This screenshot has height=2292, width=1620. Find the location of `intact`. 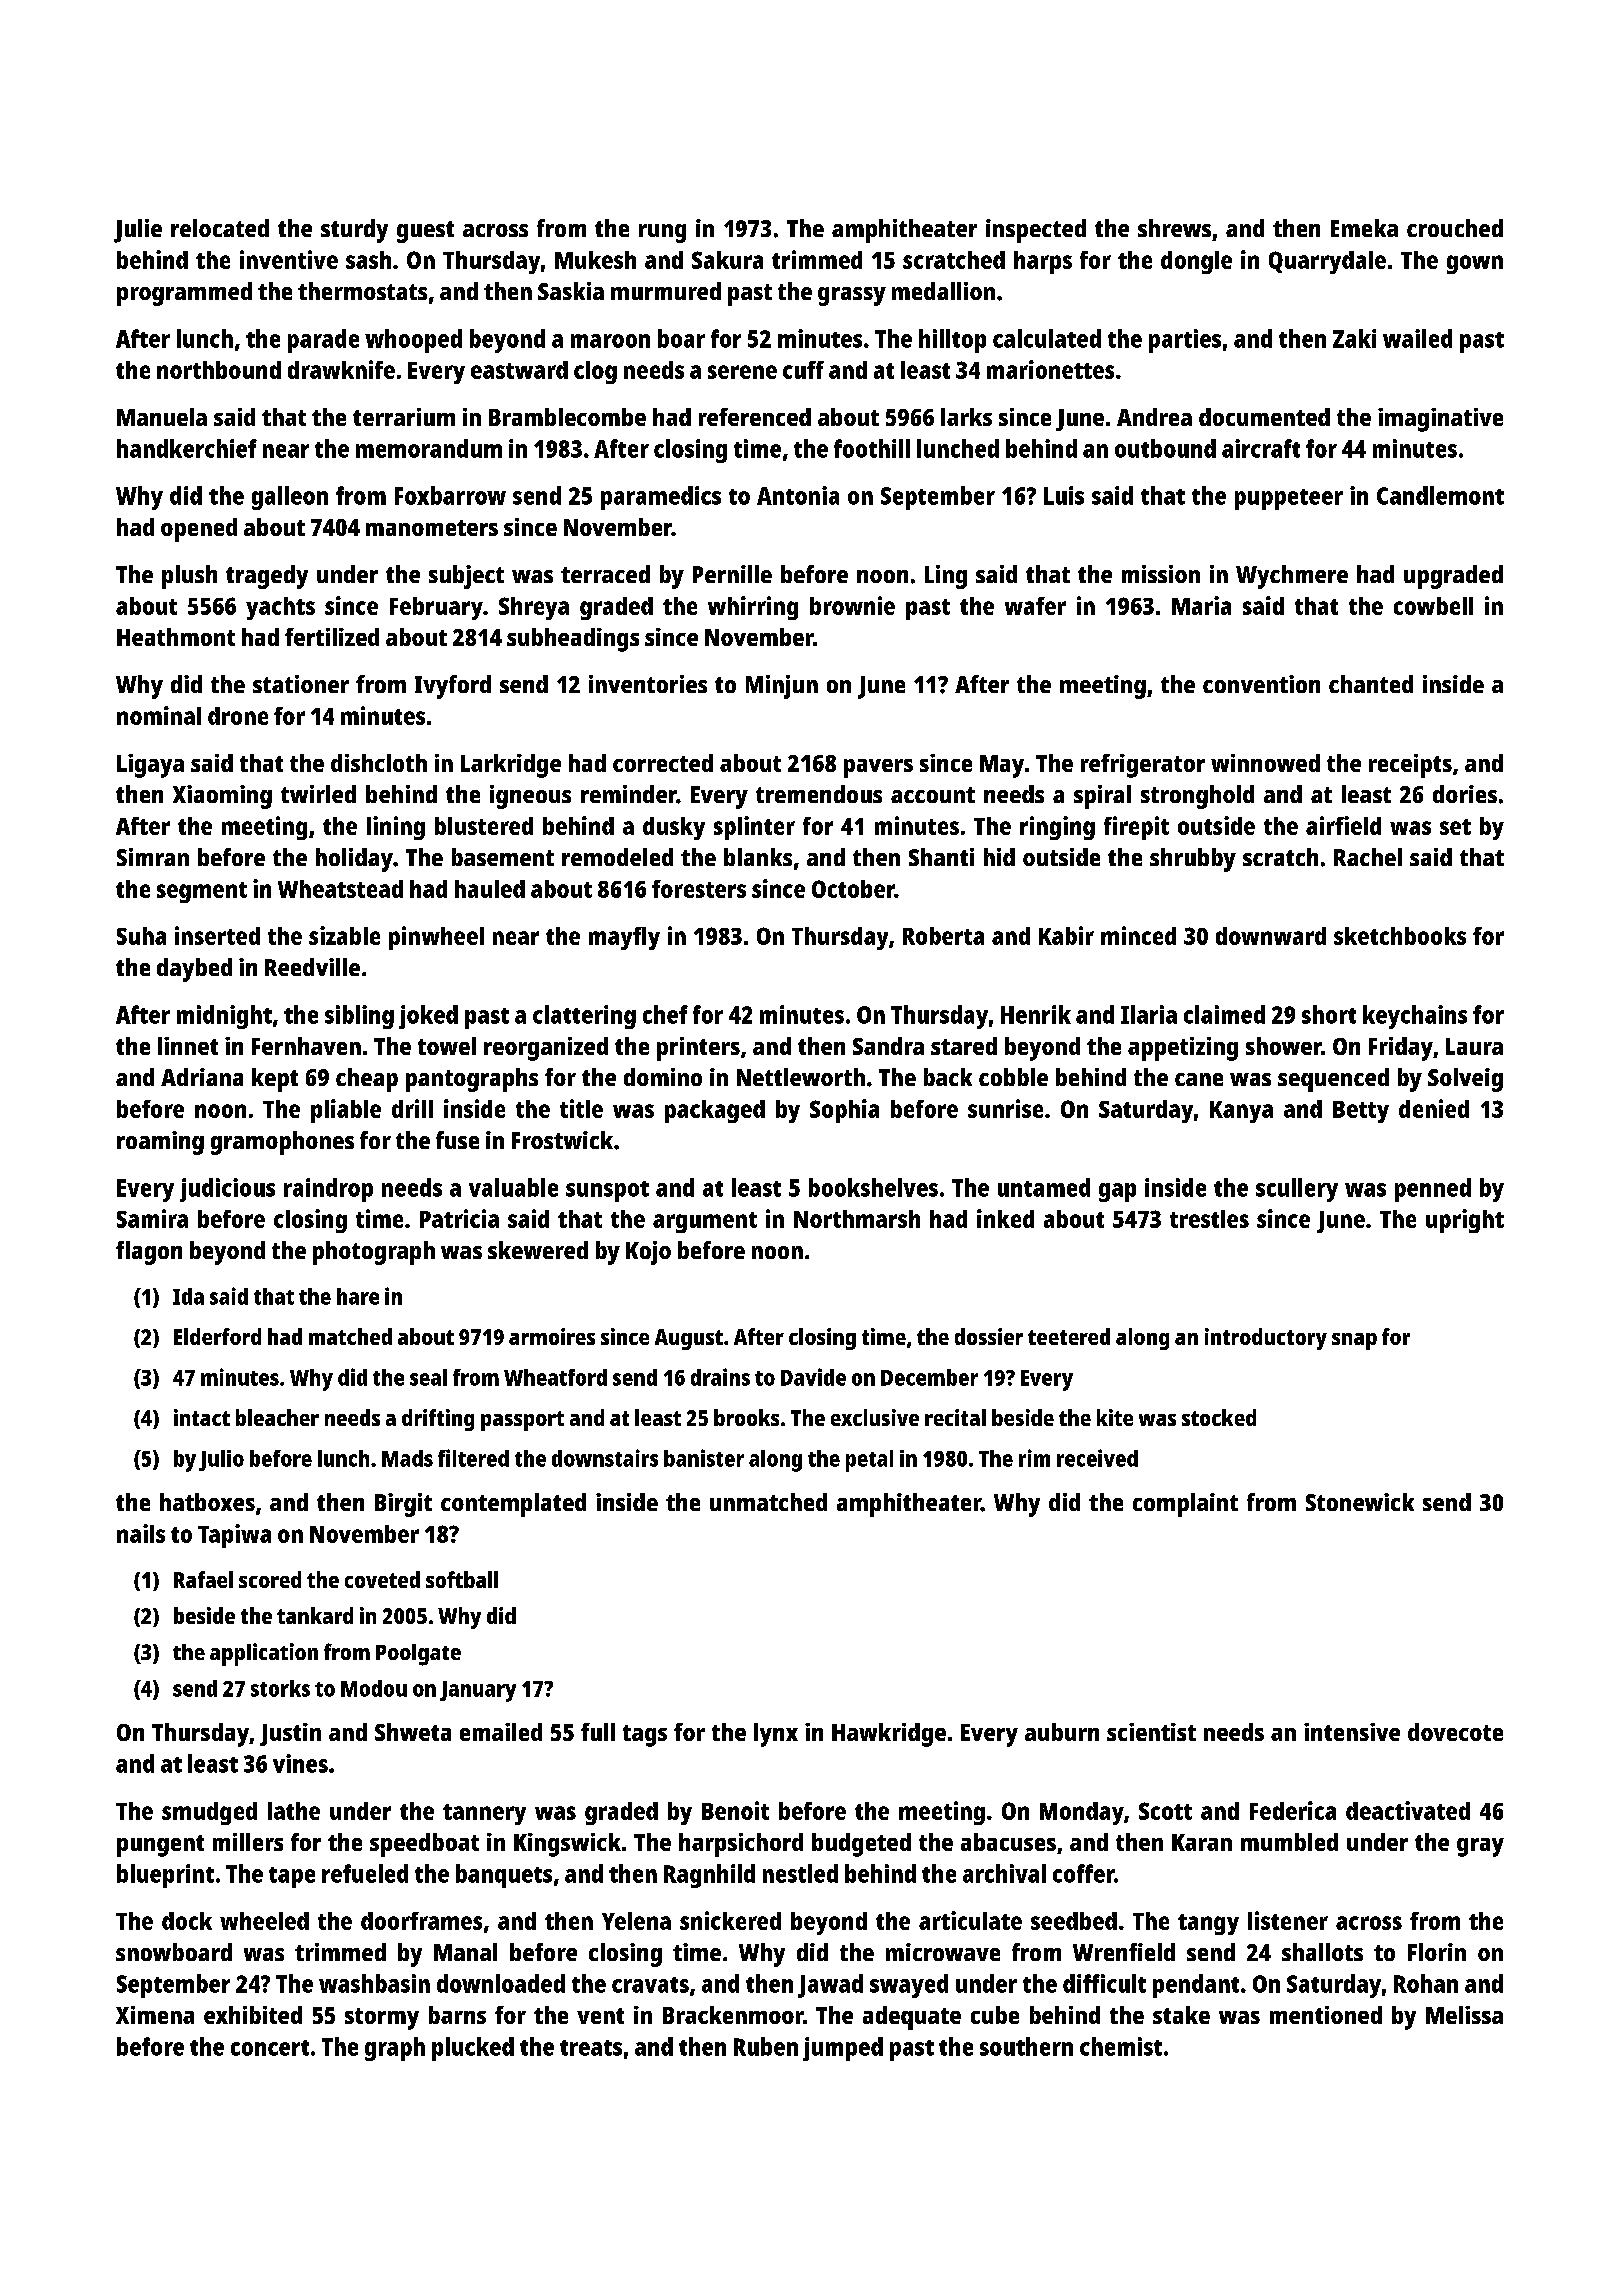

intact is located at coordinates (202, 1417).
